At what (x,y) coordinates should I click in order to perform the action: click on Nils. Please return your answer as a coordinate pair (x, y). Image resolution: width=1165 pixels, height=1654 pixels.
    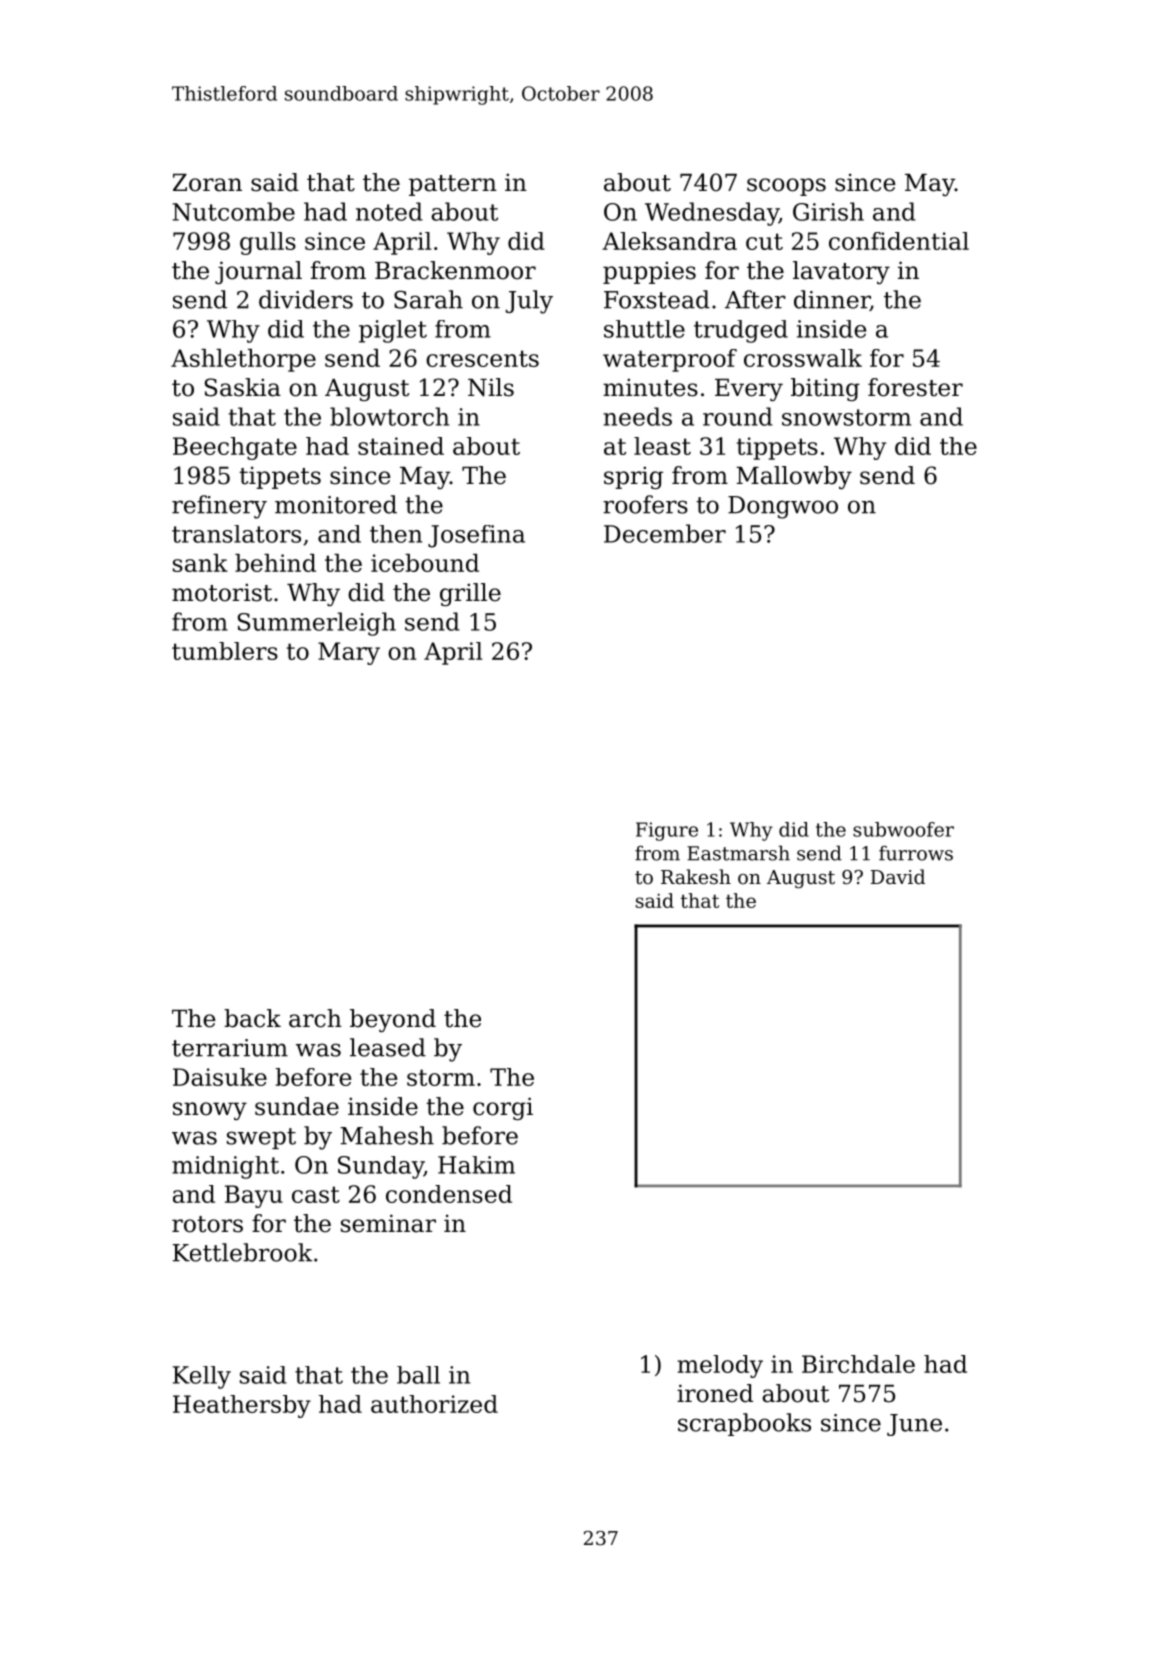
    Looking at the image, I should click on (491, 387).
